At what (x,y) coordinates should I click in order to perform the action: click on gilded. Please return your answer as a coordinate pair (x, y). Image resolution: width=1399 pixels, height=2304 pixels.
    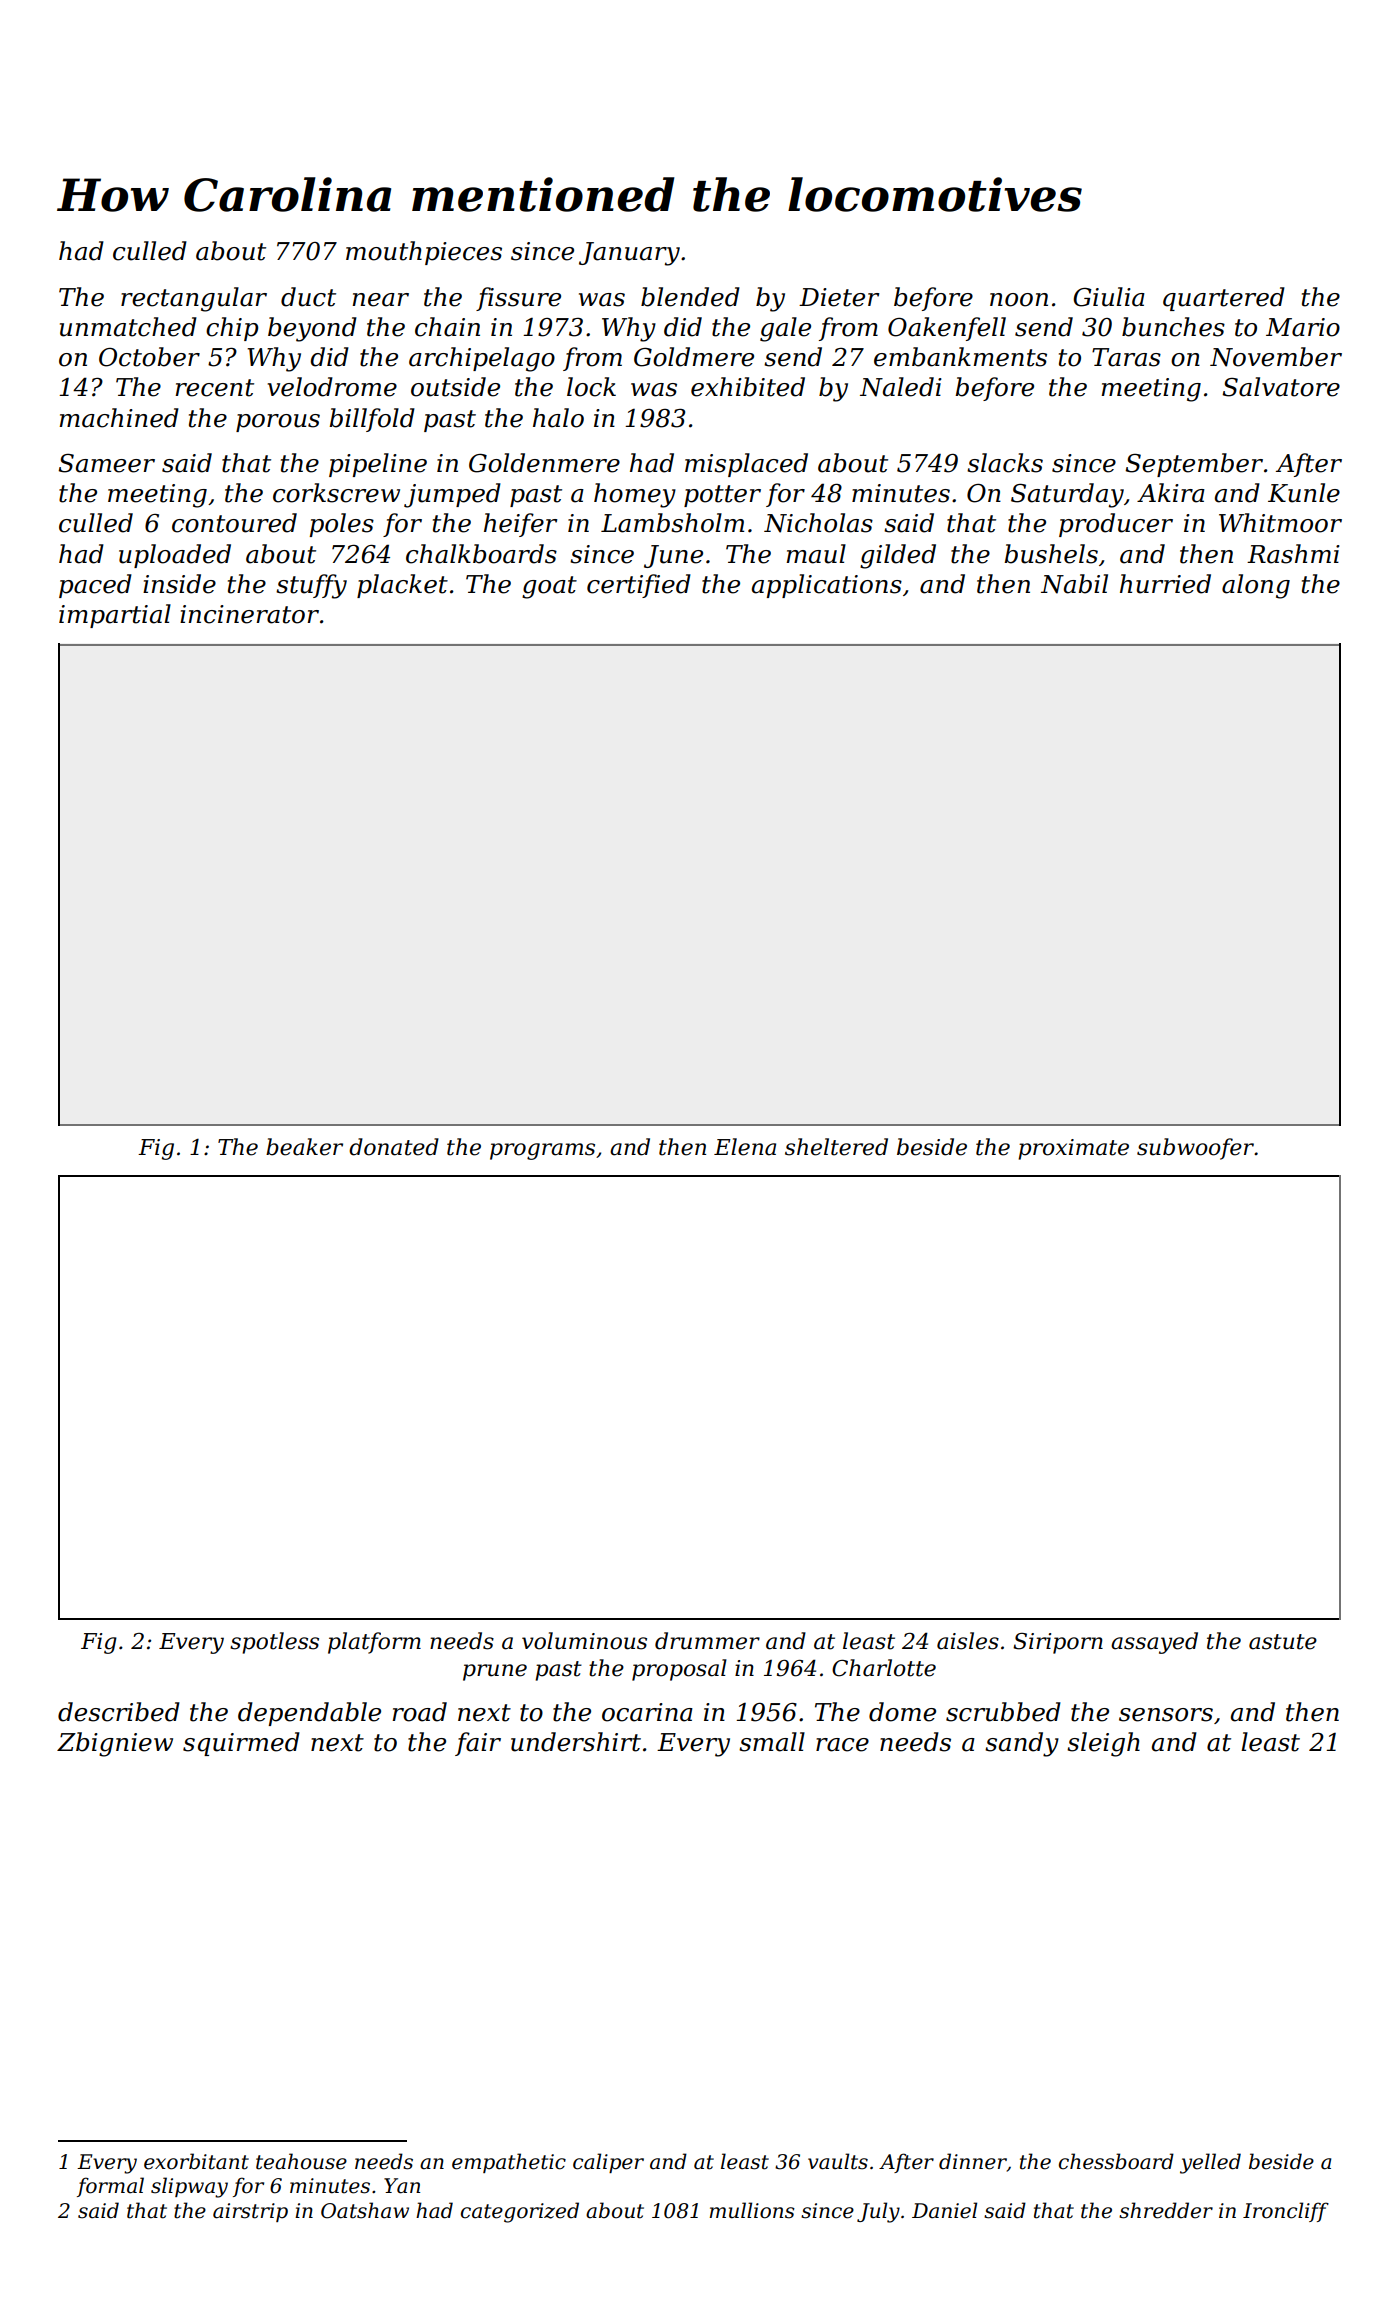
    Looking at the image, I should click on (898, 556).
